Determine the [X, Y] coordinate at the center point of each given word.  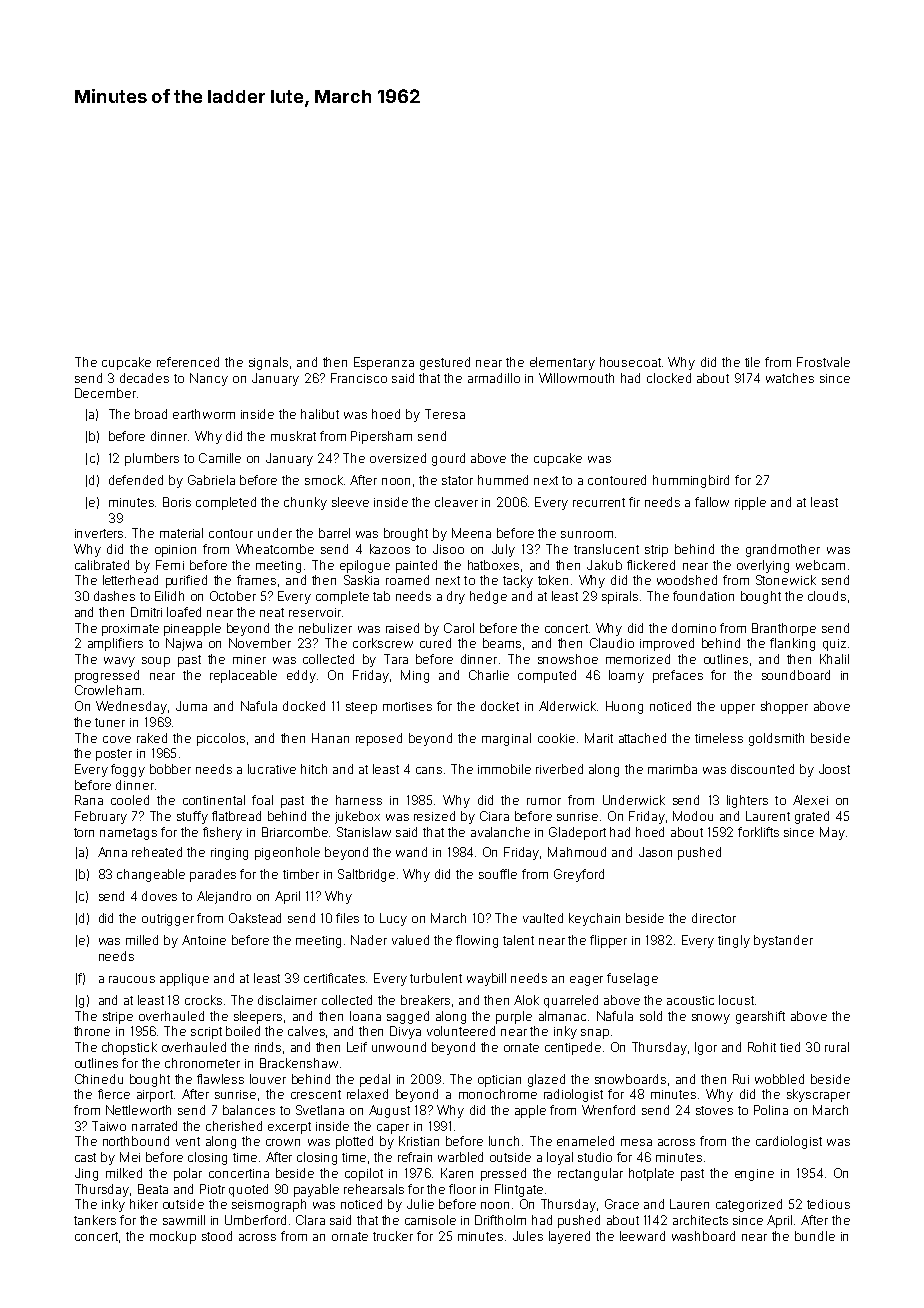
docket [500, 706]
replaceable [243, 676]
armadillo [494, 378]
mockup [173, 1237]
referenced [188, 362]
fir [634, 502]
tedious [828, 1204]
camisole [430, 1220]
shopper [784, 707]
